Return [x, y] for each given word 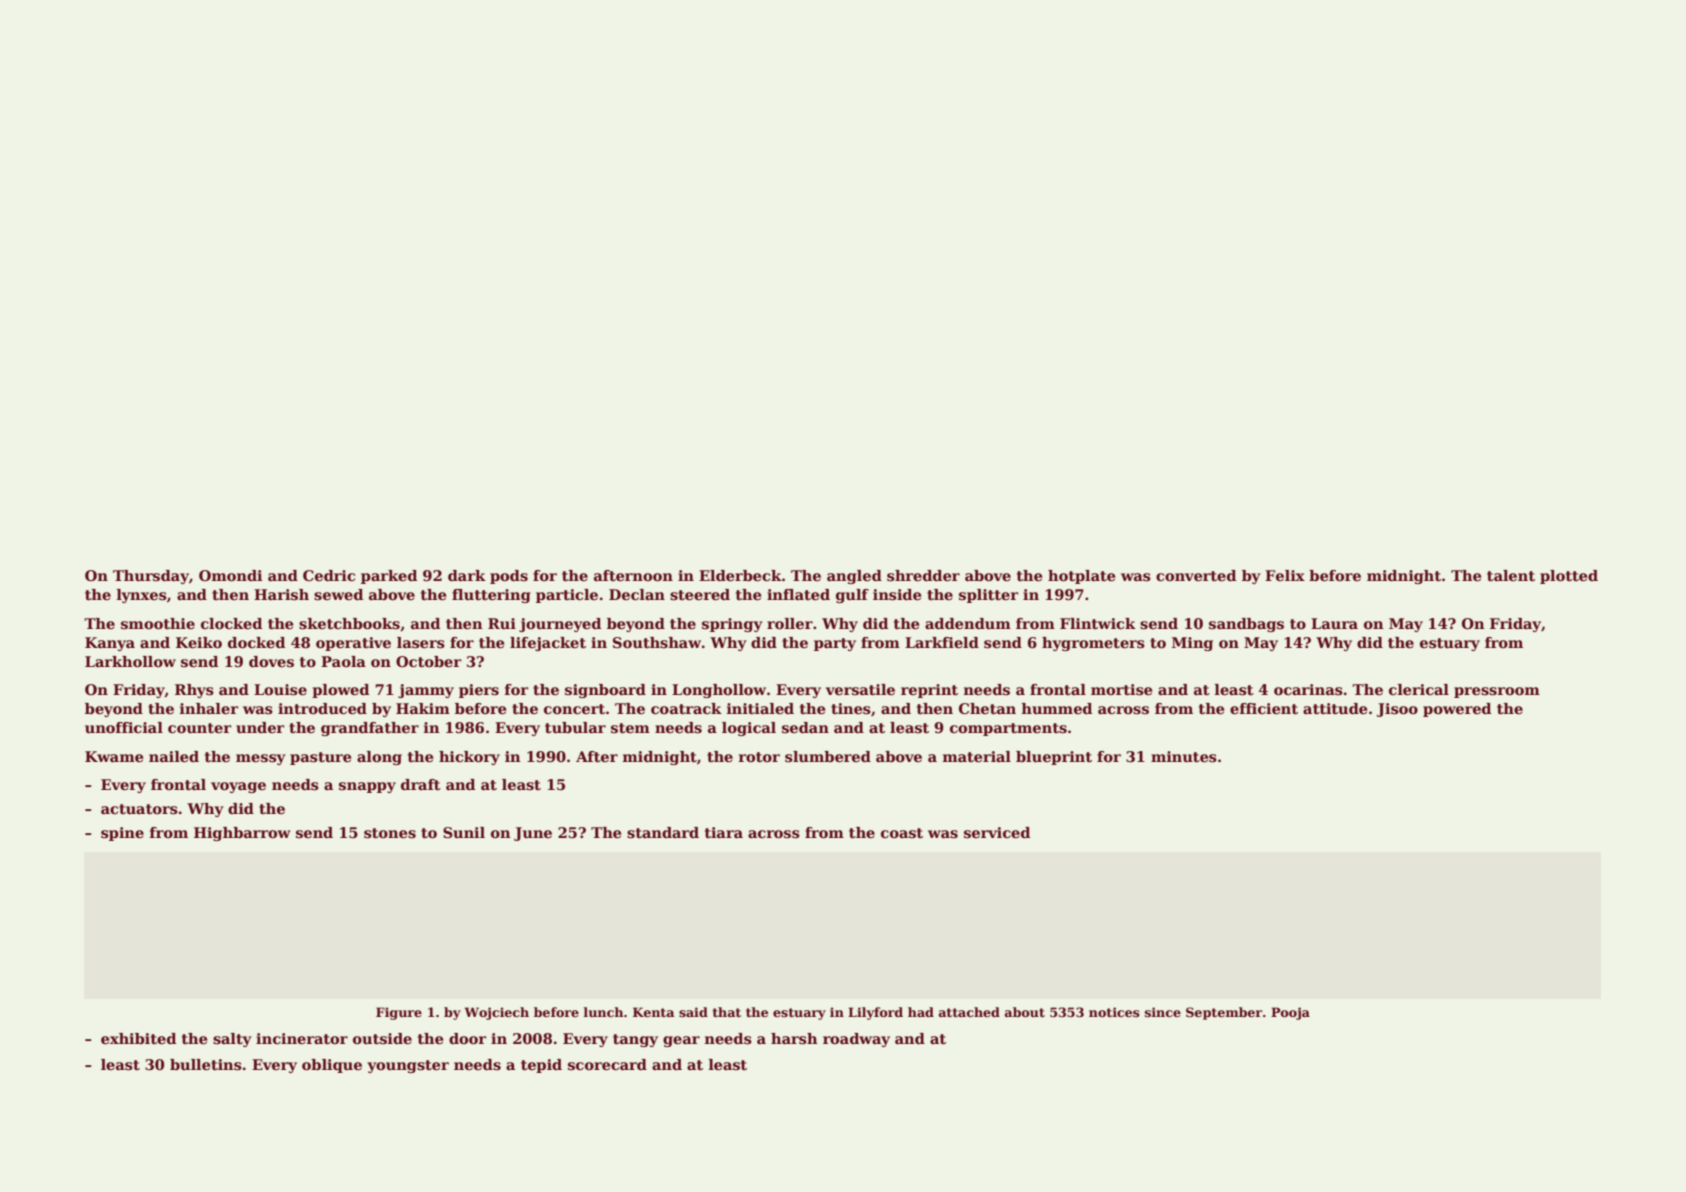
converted [1196, 575]
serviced [997, 832]
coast [902, 833]
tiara [724, 832]
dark [467, 575]
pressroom [1497, 692]
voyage [238, 787]
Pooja [1290, 1013]
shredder [923, 576]
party [835, 644]
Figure [399, 1013]
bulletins [206, 1065]
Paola [343, 661]
